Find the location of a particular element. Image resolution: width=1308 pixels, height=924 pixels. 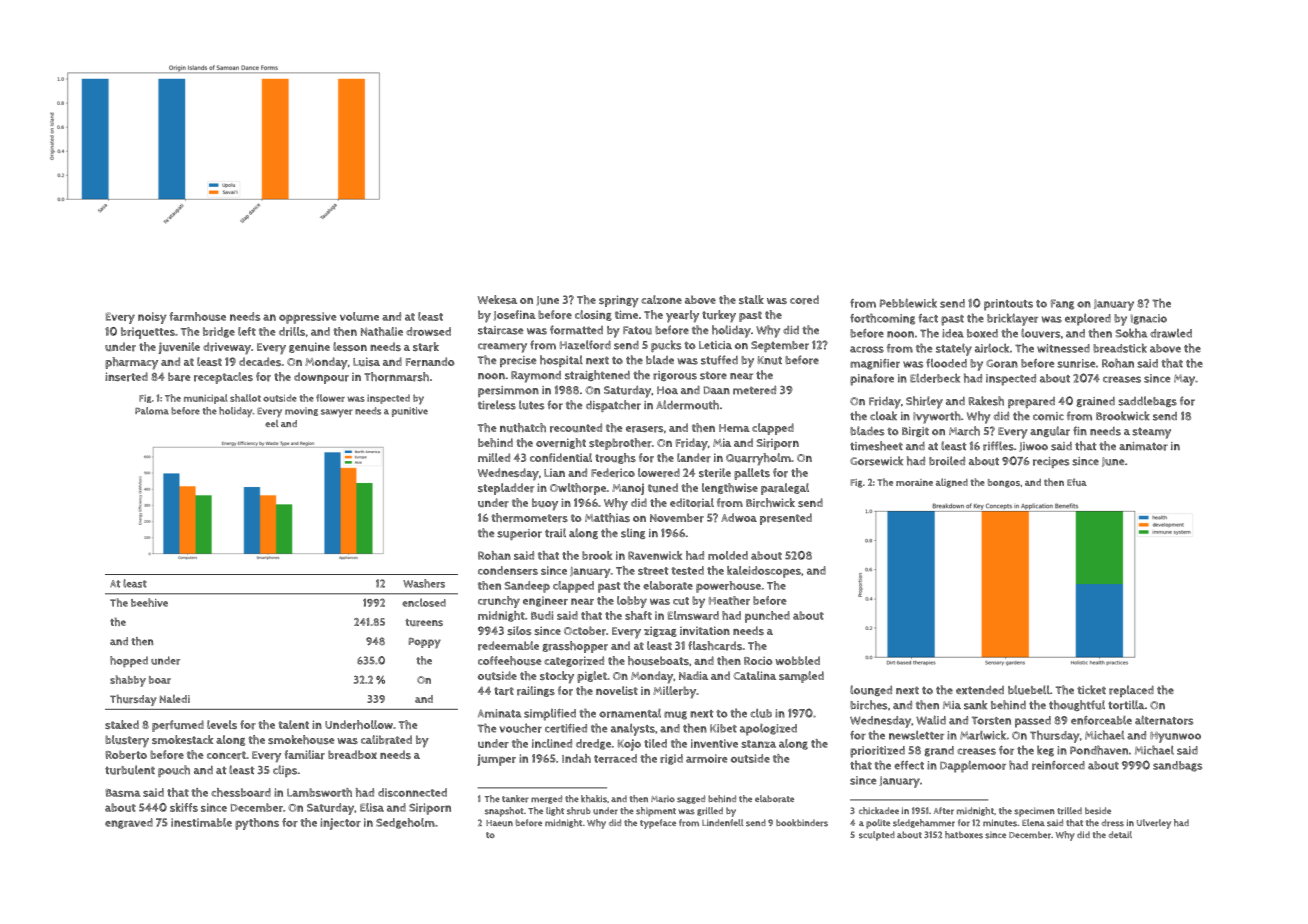

engraved is located at coordinates (129, 823).
